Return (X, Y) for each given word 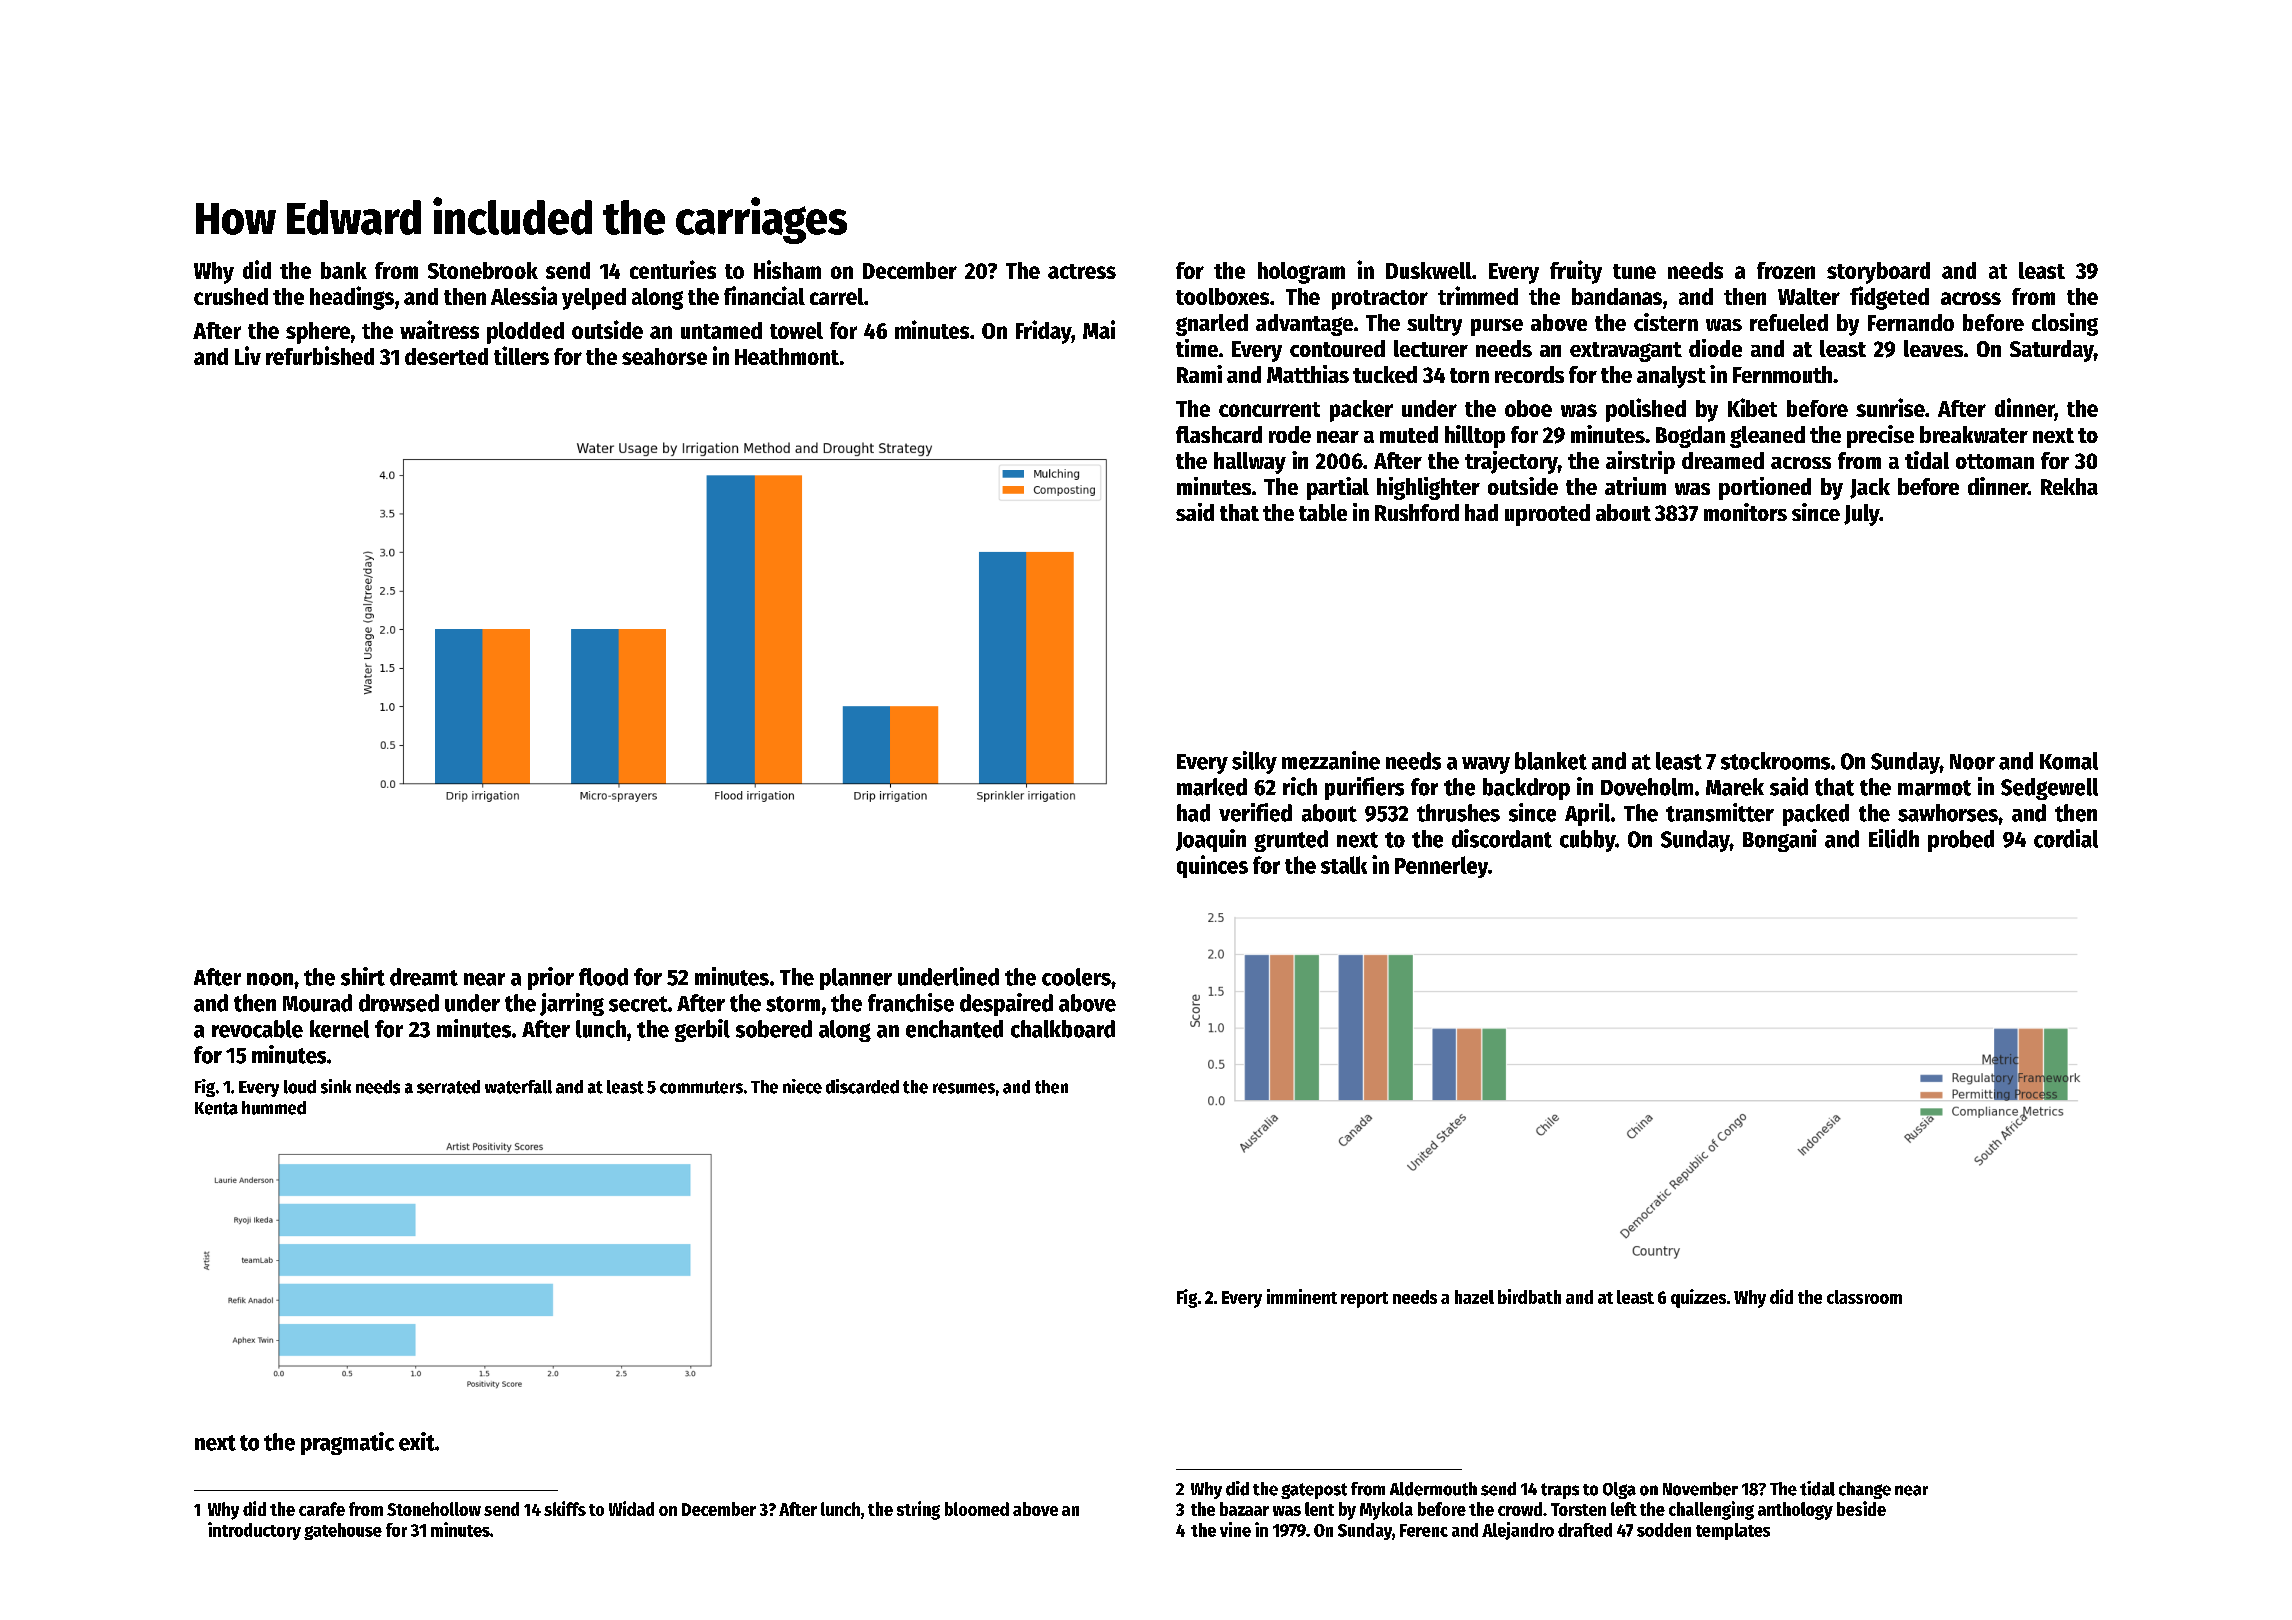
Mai (1099, 329)
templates (1733, 1531)
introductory (254, 1531)
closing (2065, 324)
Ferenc (1424, 1530)
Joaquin (1211, 840)
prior (551, 978)
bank (344, 270)
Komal (2069, 761)
